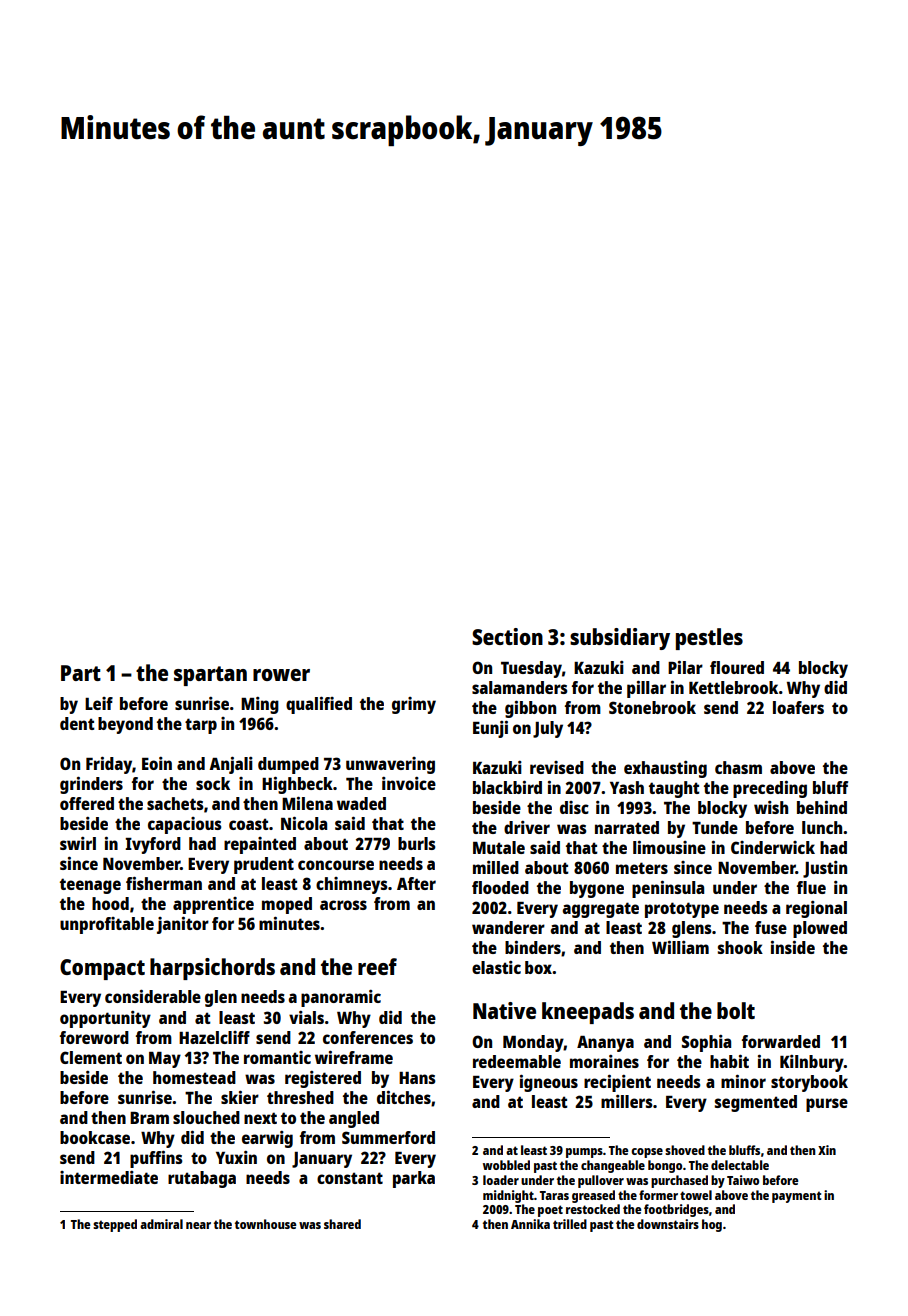 The height and width of the image is (1316, 908). Describe the element at coordinates (809, 1083) in the image. I see `storybook` at that location.
